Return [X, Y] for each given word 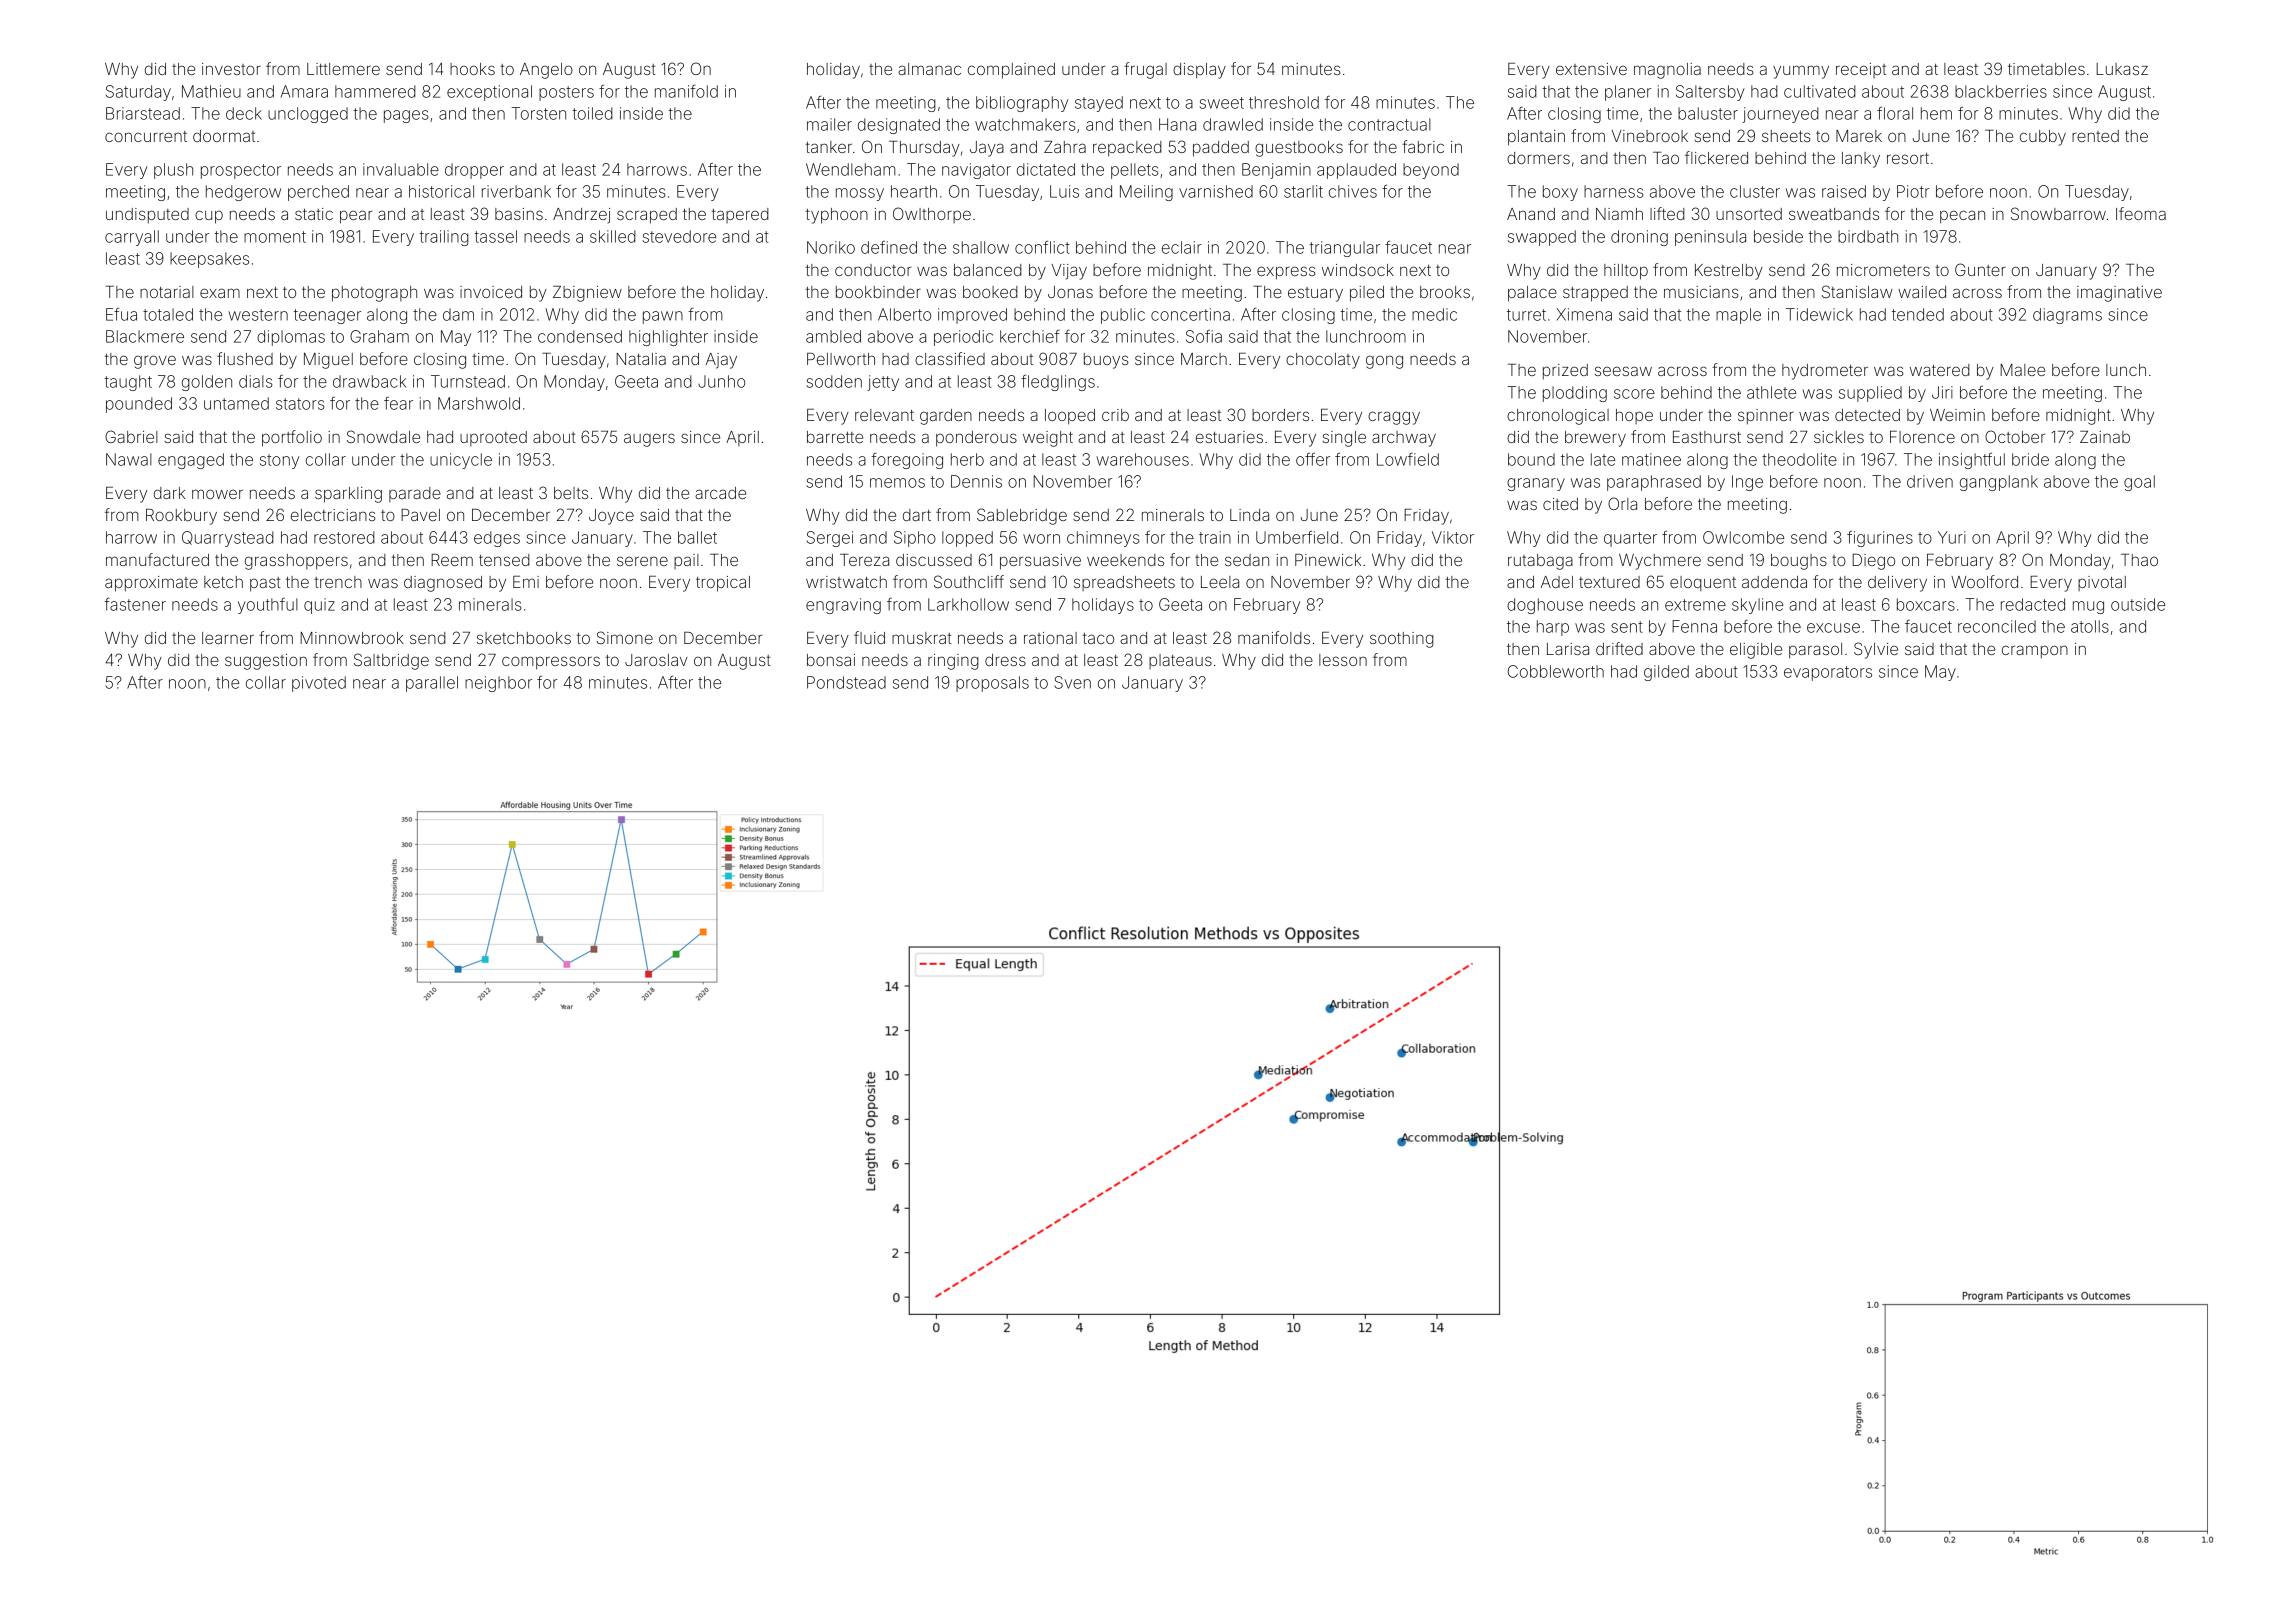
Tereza [864, 560]
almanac [929, 69]
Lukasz [2122, 69]
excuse [1833, 628]
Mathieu [211, 91]
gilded [1666, 673]
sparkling [348, 495]
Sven [1072, 682]
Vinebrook [1649, 136]
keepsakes [209, 260]
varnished [1216, 191]
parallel [432, 684]
